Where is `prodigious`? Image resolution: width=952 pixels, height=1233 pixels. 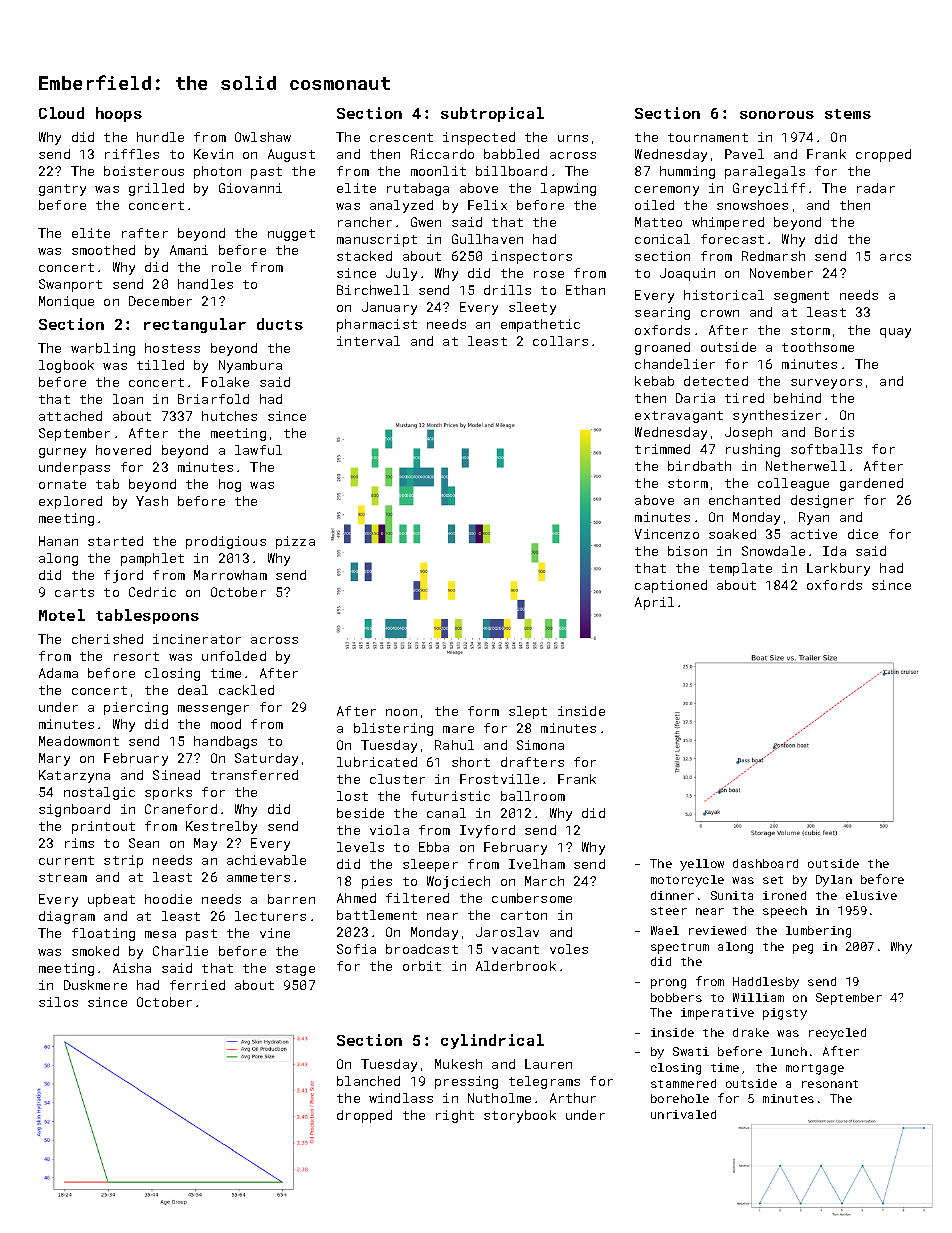 prodigious is located at coordinates (226, 542).
